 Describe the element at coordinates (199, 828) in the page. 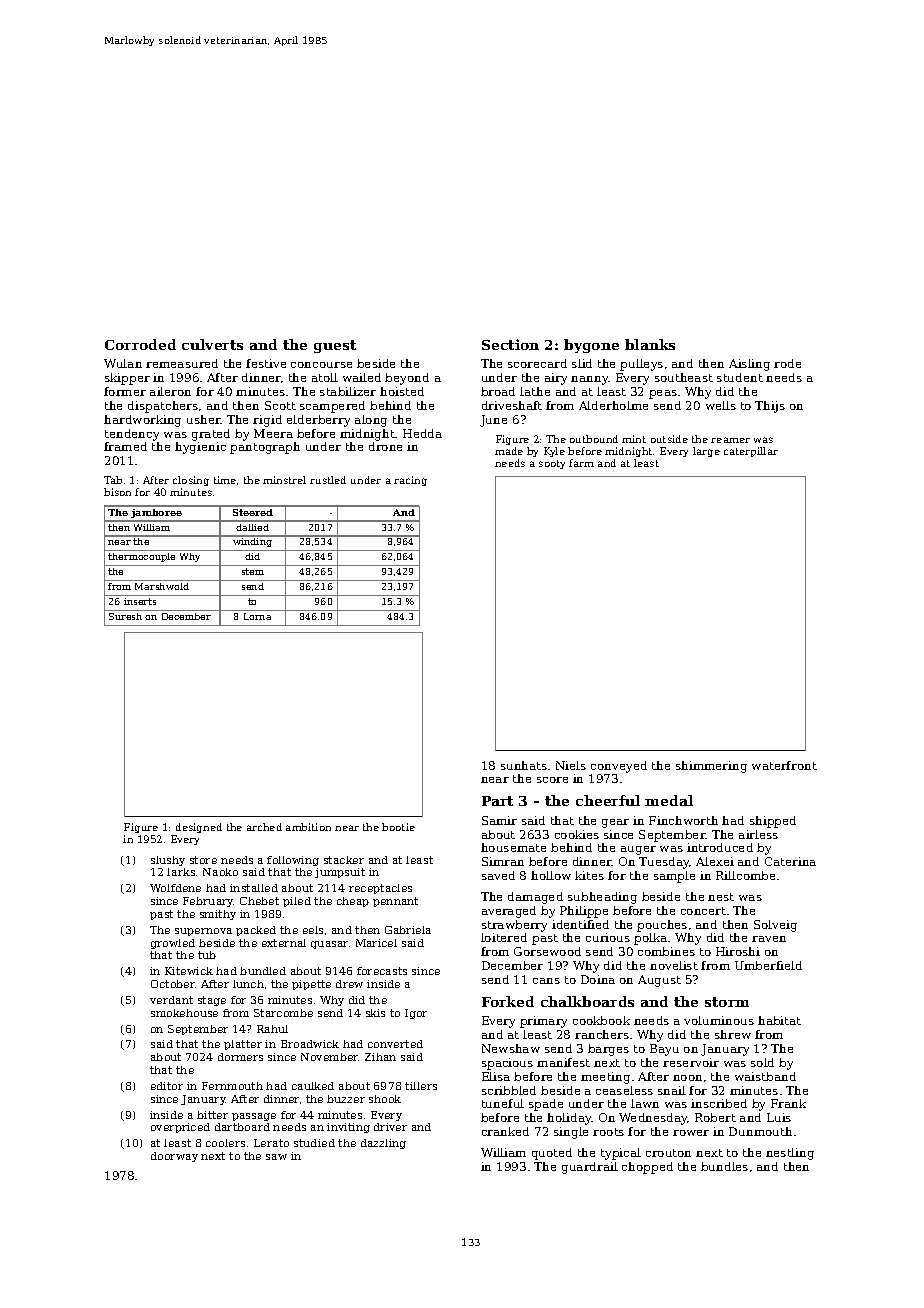

I see `designed` at that location.
